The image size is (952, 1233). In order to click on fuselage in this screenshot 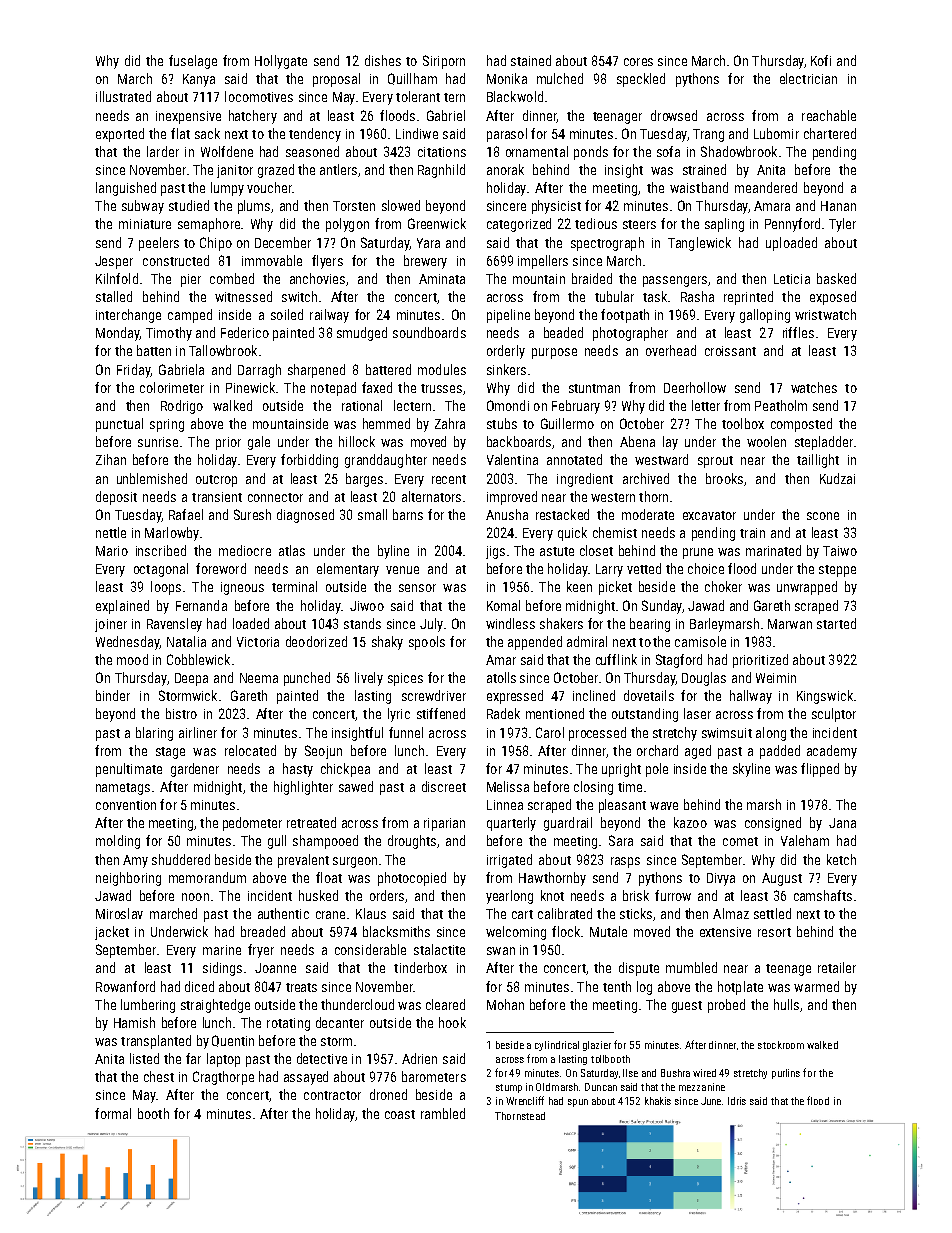, I will do `click(193, 62)`.
